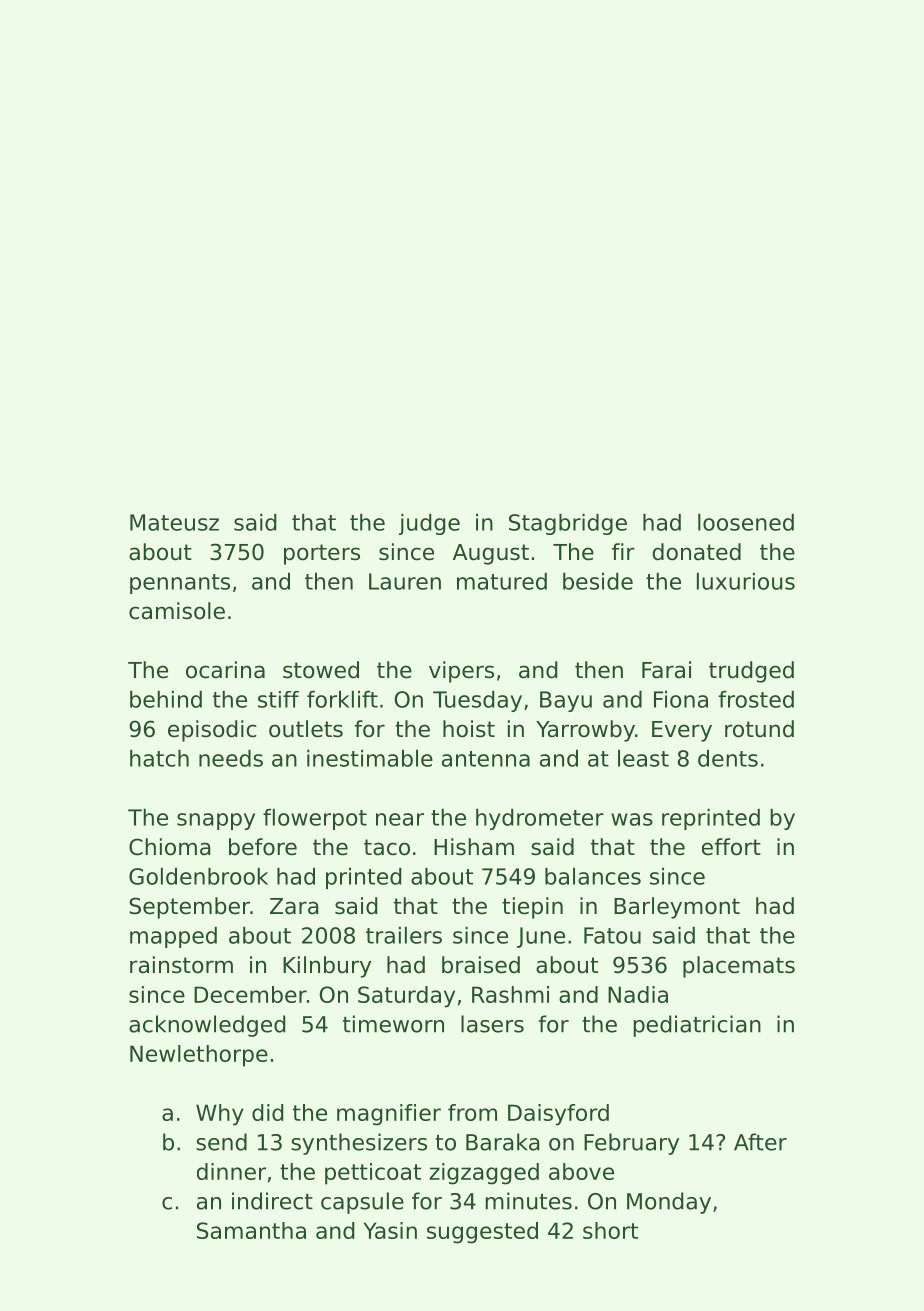  What do you see at coordinates (159, 758) in the screenshot?
I see `hatch` at bounding box center [159, 758].
